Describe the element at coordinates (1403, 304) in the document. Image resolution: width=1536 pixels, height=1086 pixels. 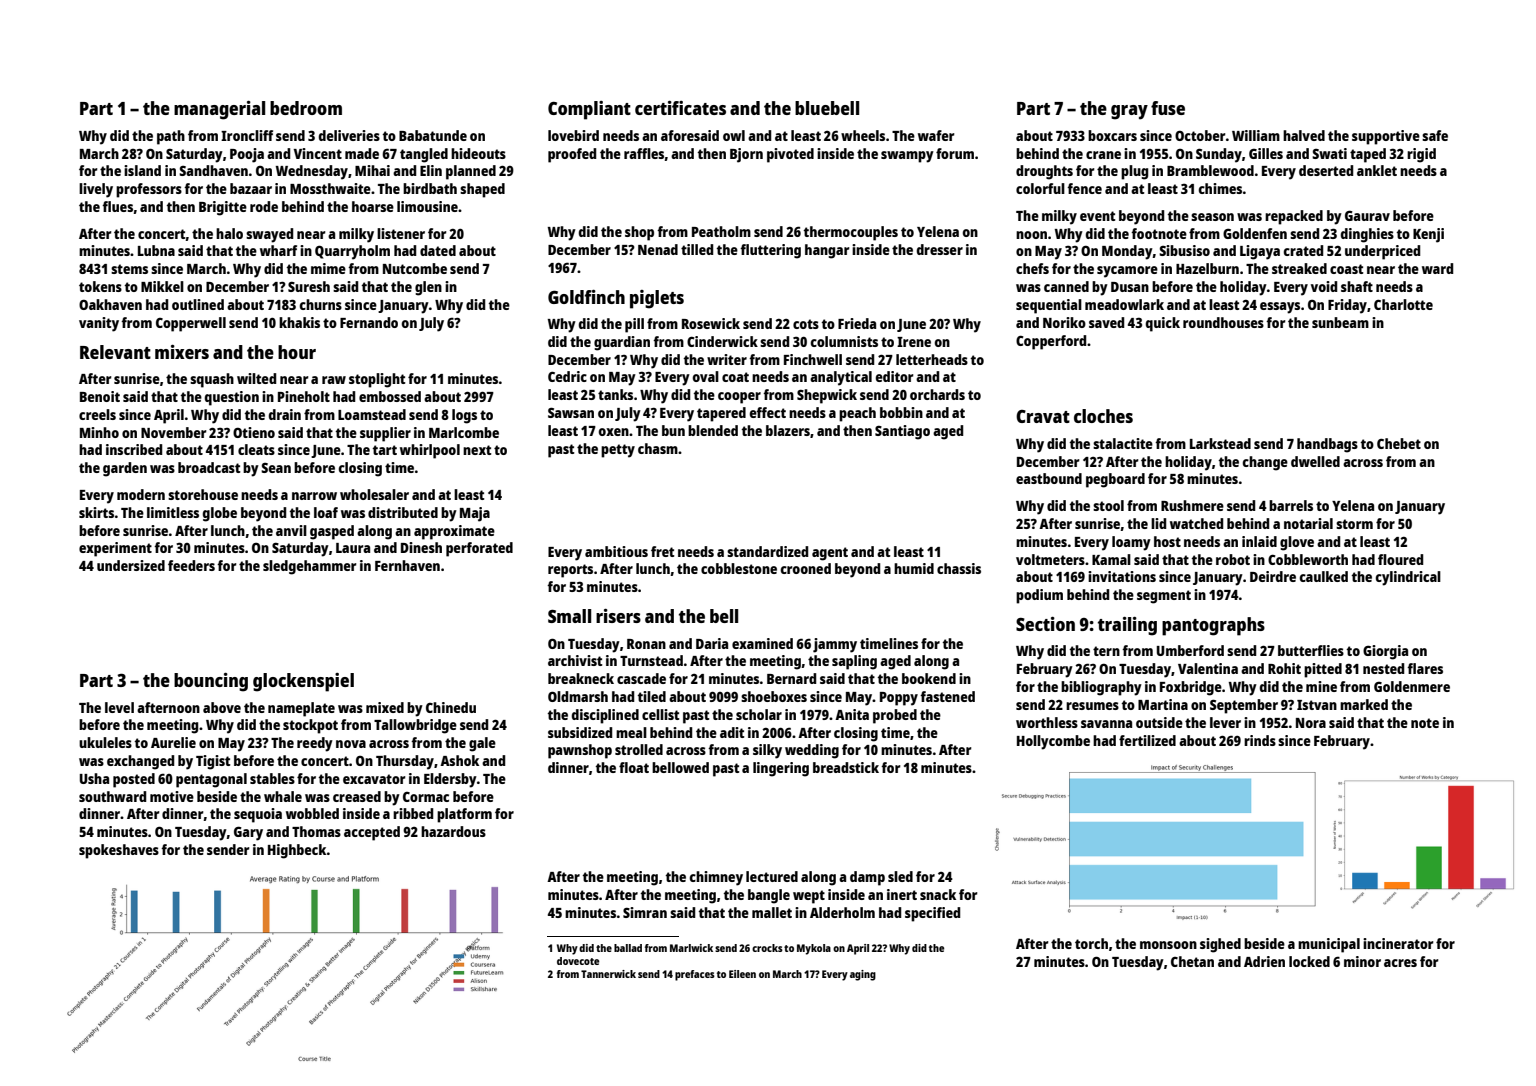
I see `Charlotte` at that location.
